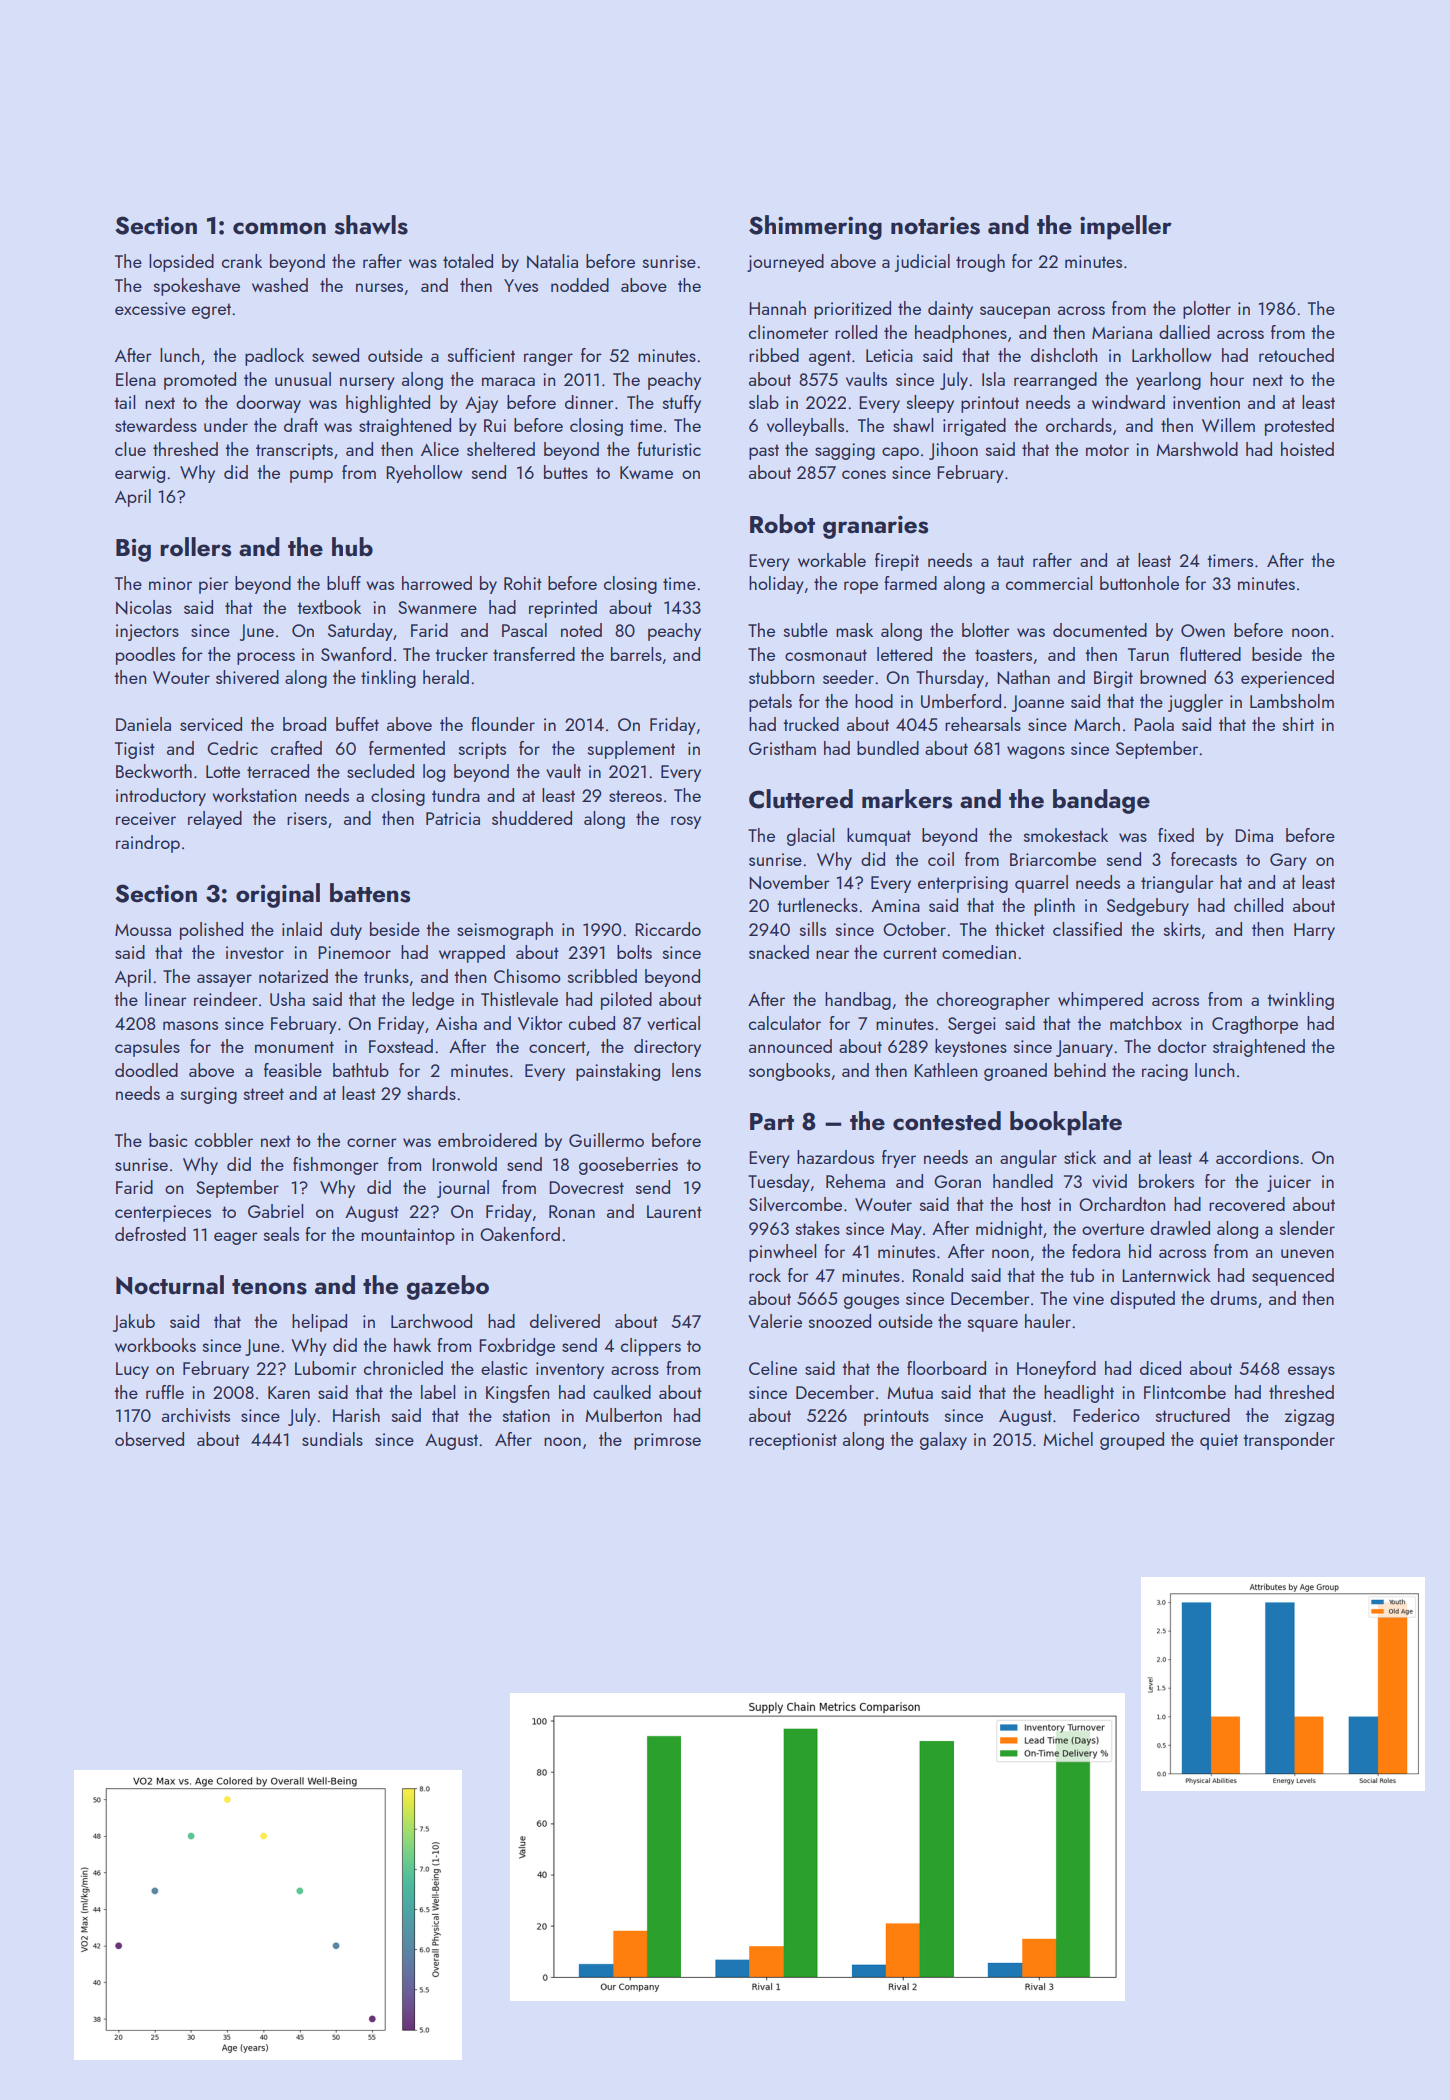 Image resolution: width=1450 pixels, height=2100 pixels. Describe the element at coordinates (1184, 332) in the screenshot. I see `dallied` at that location.
